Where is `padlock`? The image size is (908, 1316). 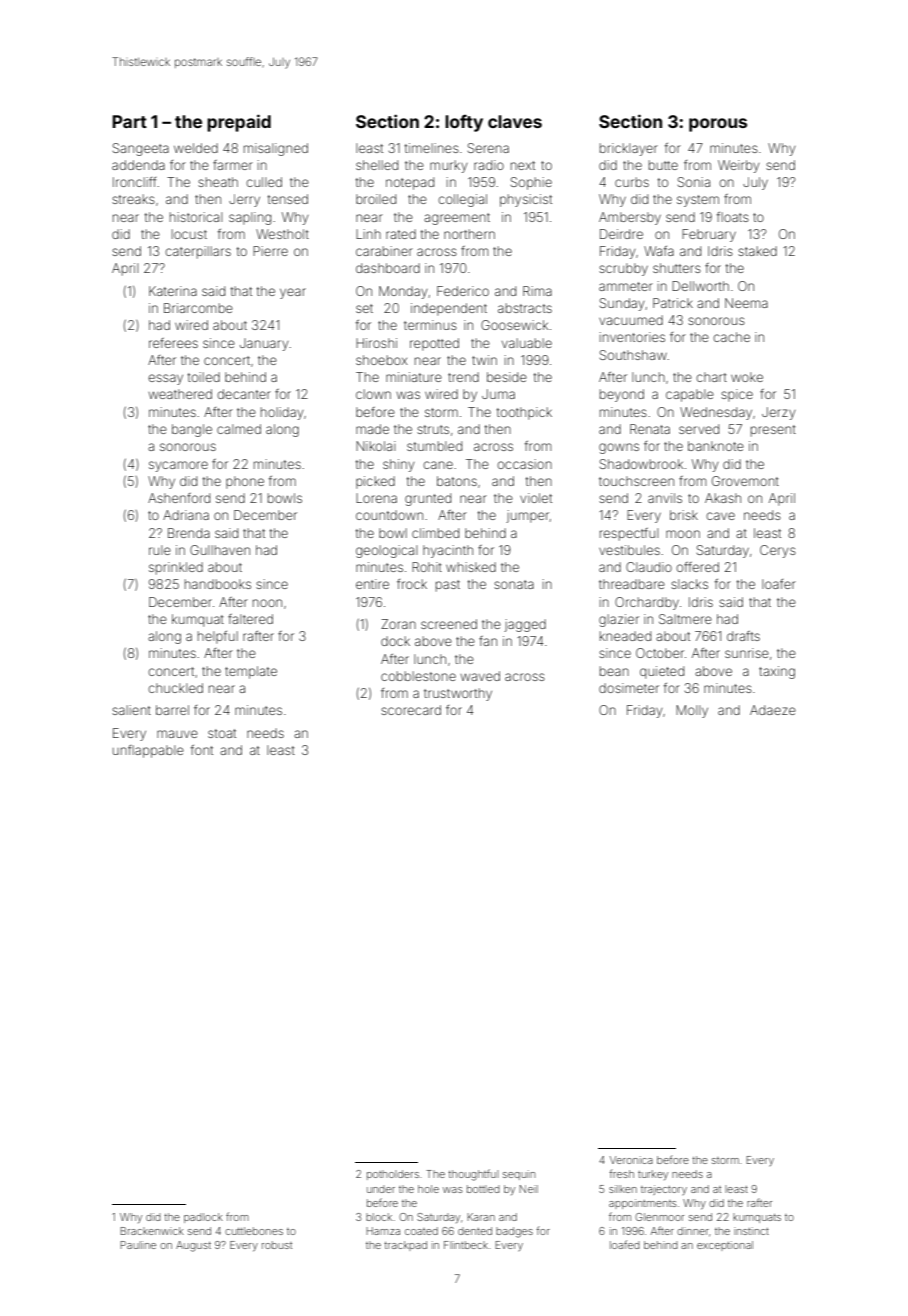 padlock is located at coordinates (203, 1218).
